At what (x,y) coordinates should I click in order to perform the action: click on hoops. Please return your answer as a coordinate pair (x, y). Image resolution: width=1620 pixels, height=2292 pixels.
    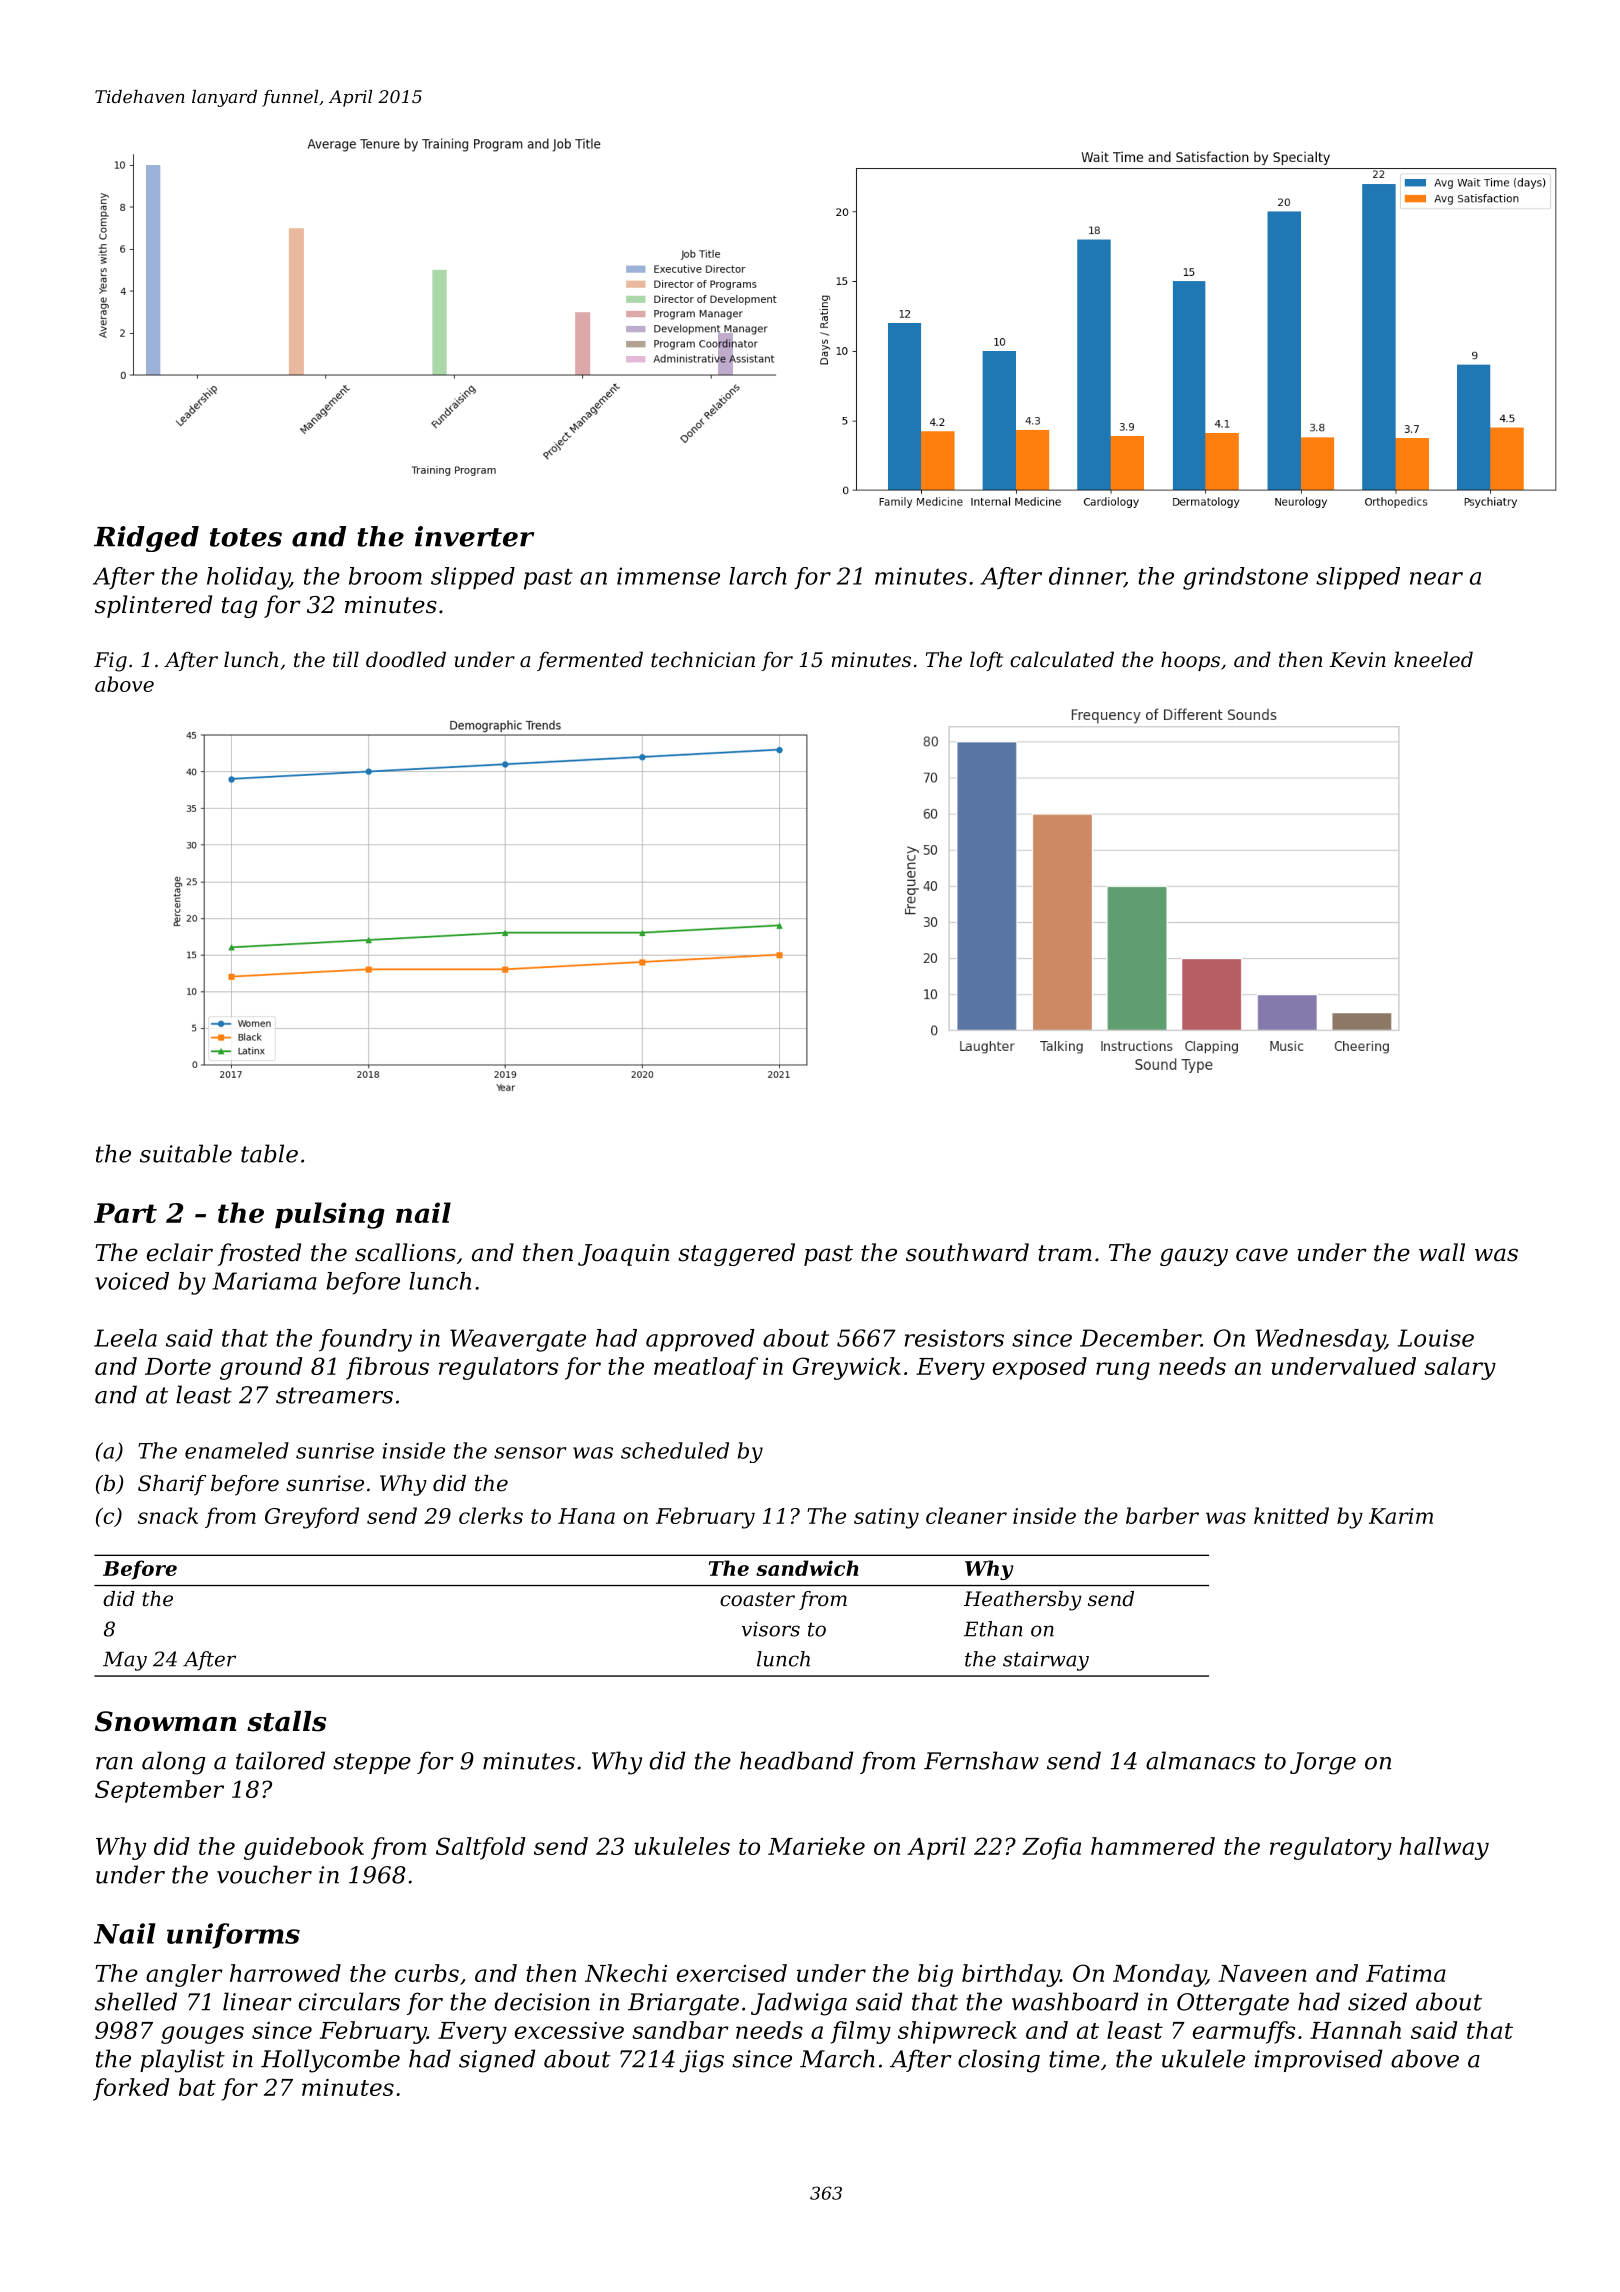
    Looking at the image, I should click on (1190, 661).
